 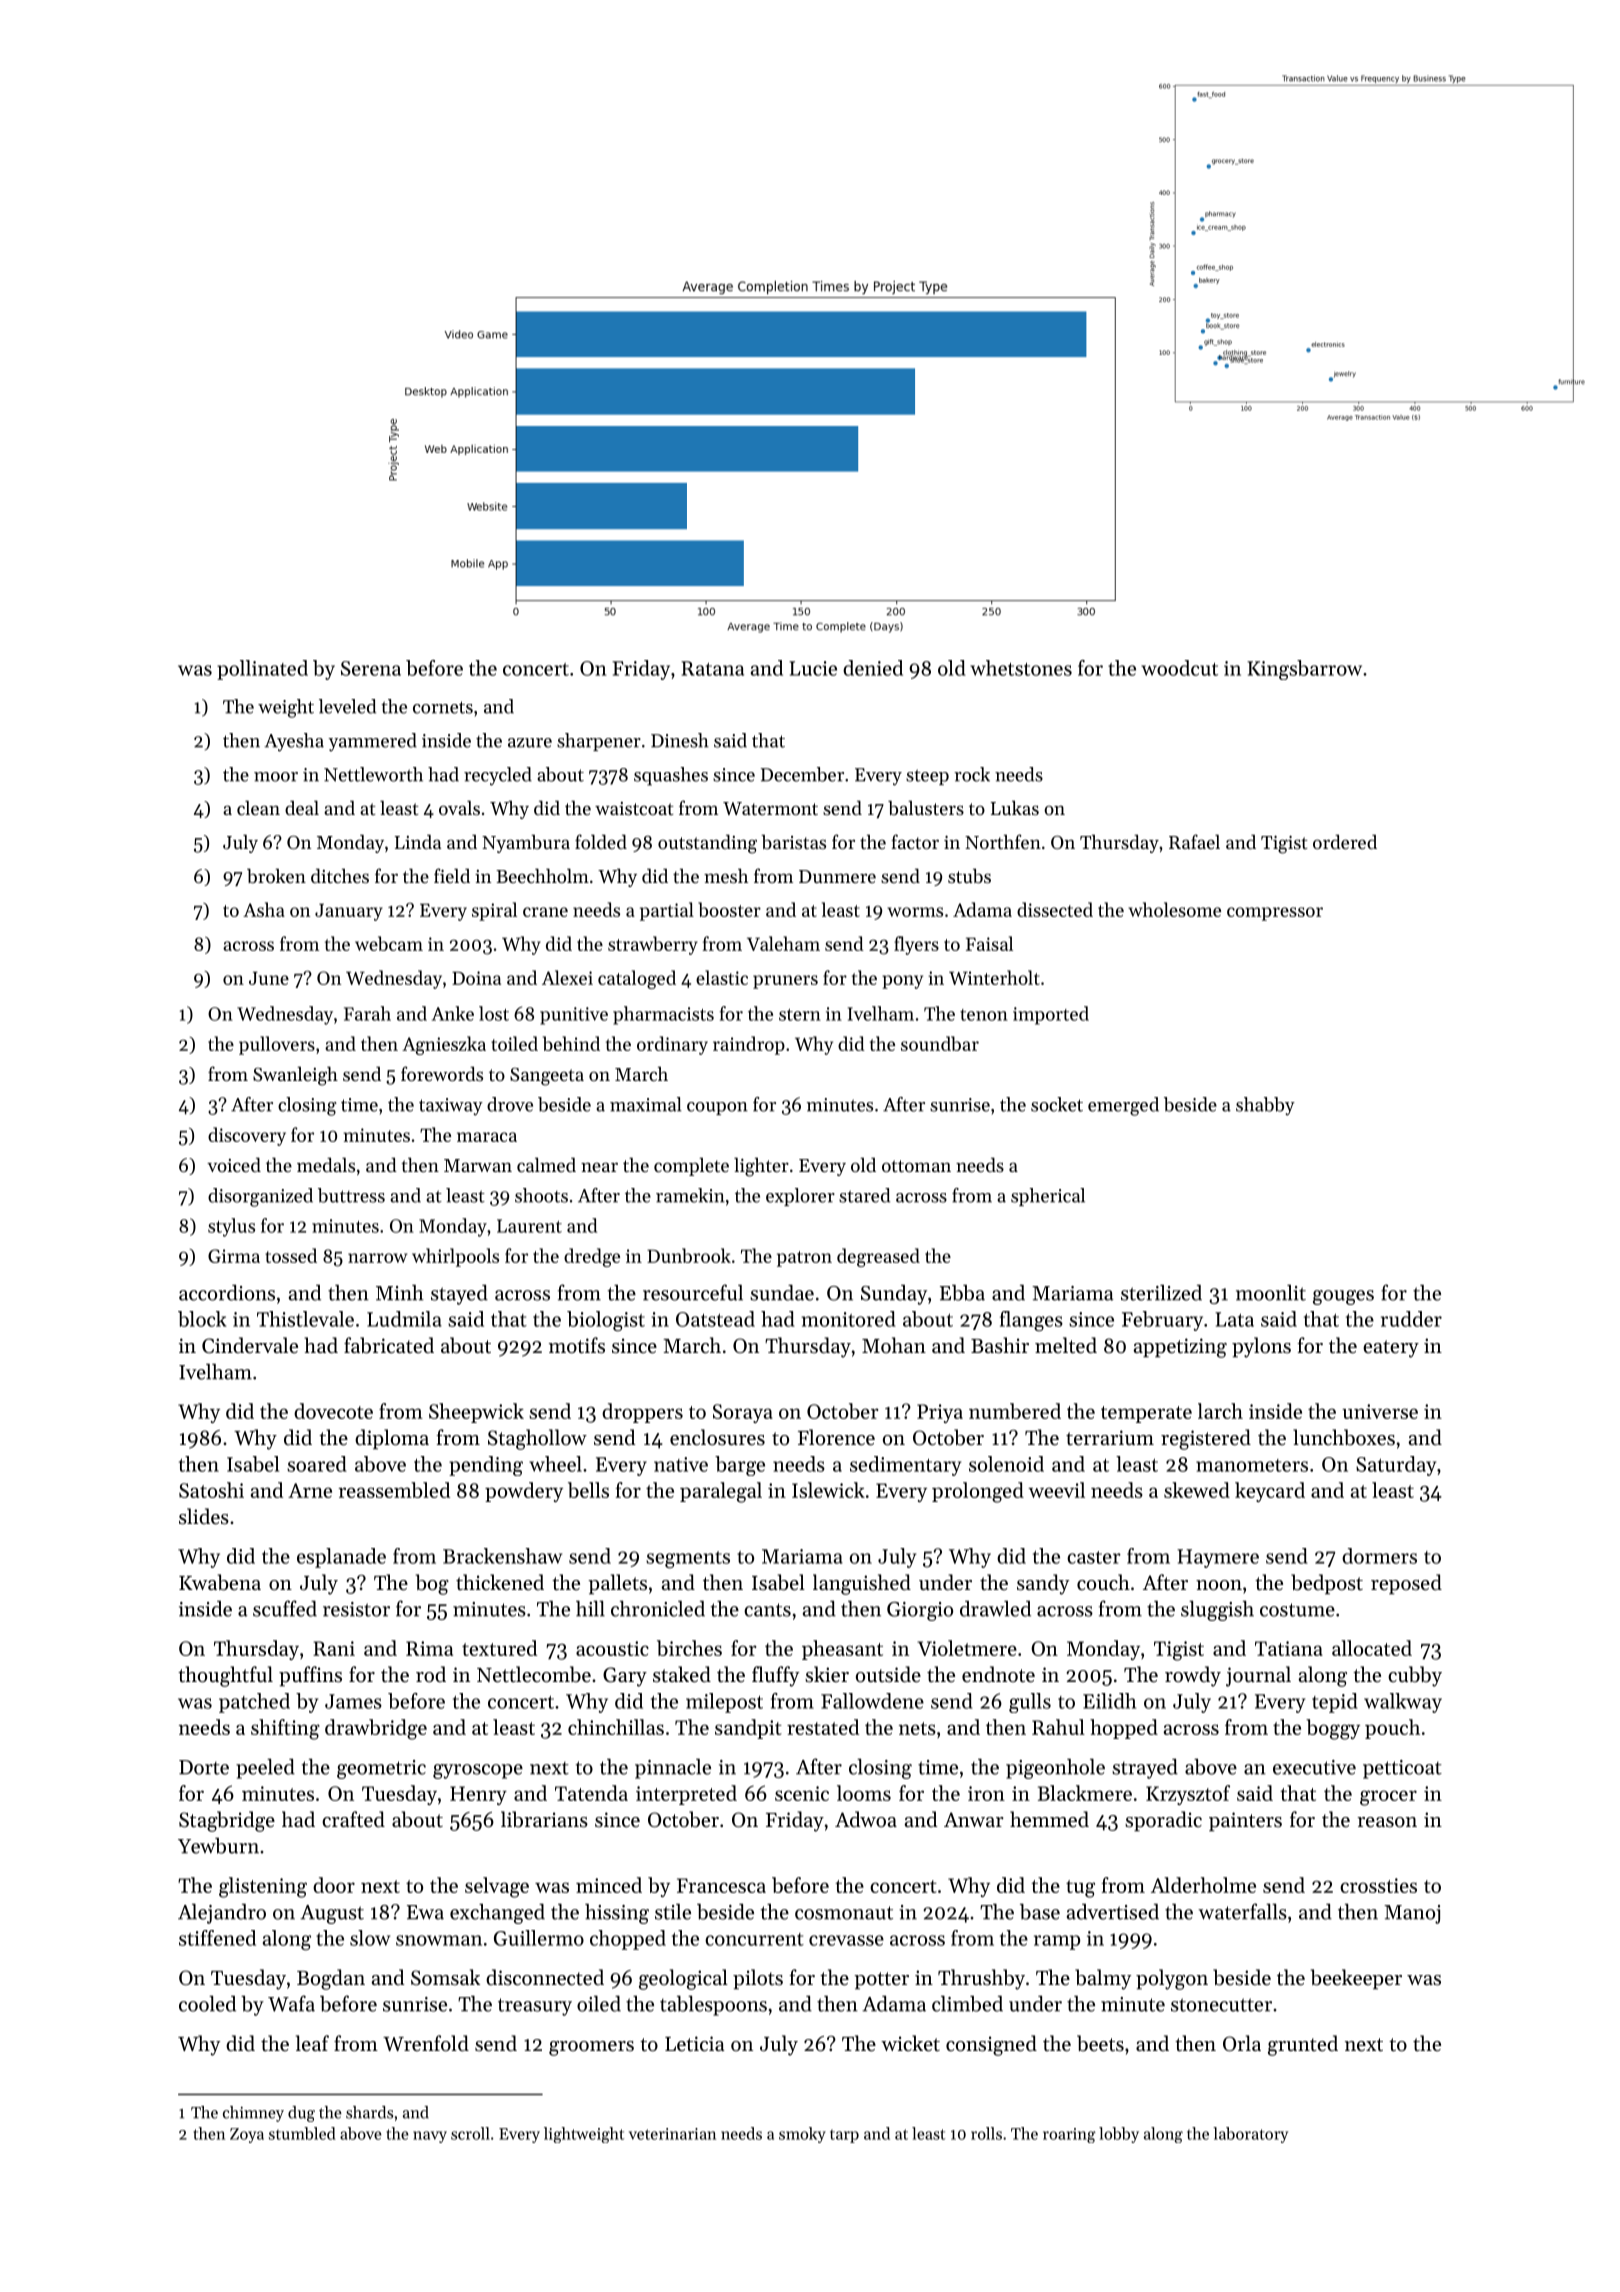 I want to click on ottoman, so click(x=916, y=1166).
